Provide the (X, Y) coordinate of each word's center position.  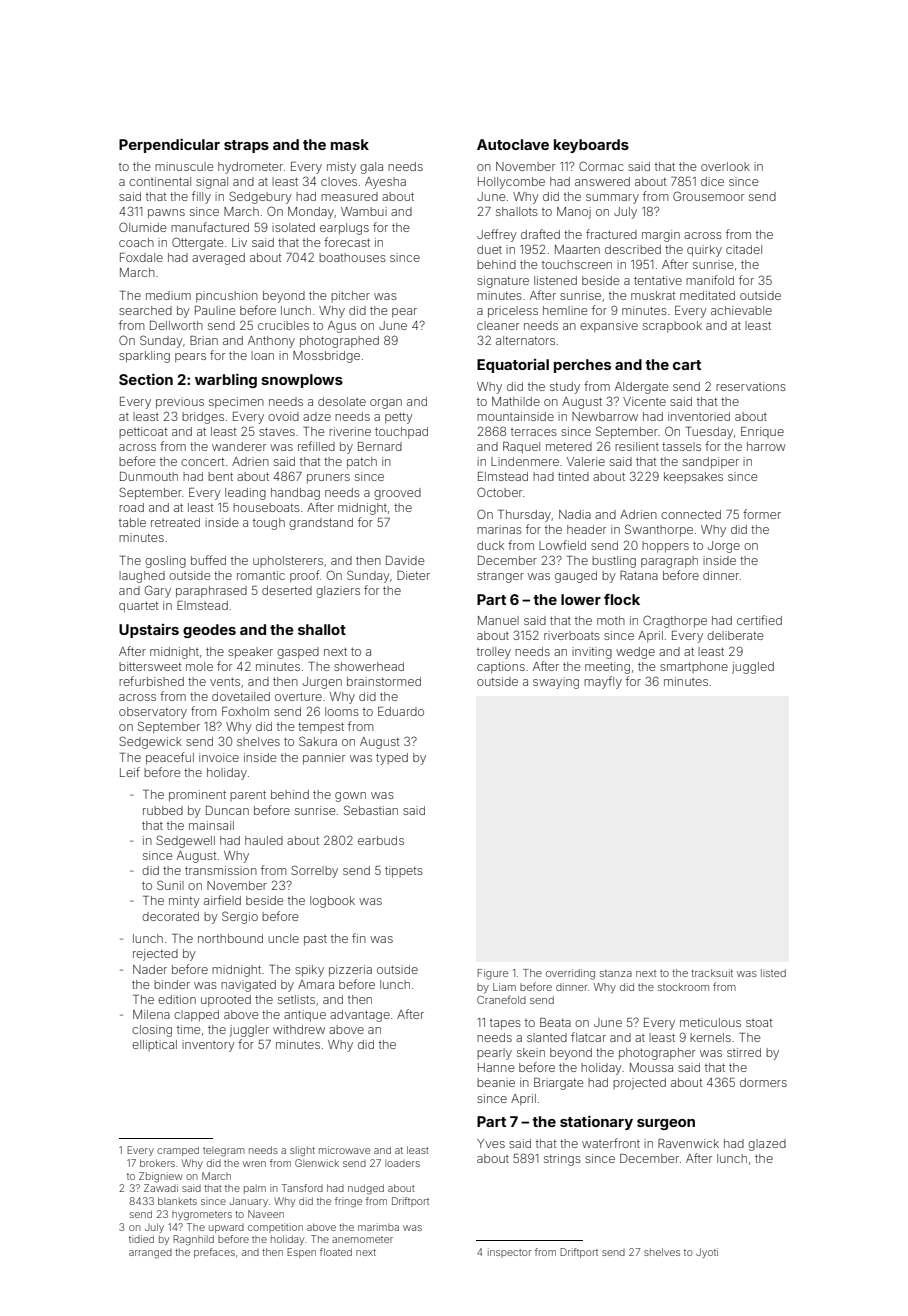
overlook (725, 166)
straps (246, 146)
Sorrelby (314, 871)
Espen (301, 1253)
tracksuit (712, 973)
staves (277, 431)
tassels (681, 446)
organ (386, 404)
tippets (404, 872)
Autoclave (513, 144)
